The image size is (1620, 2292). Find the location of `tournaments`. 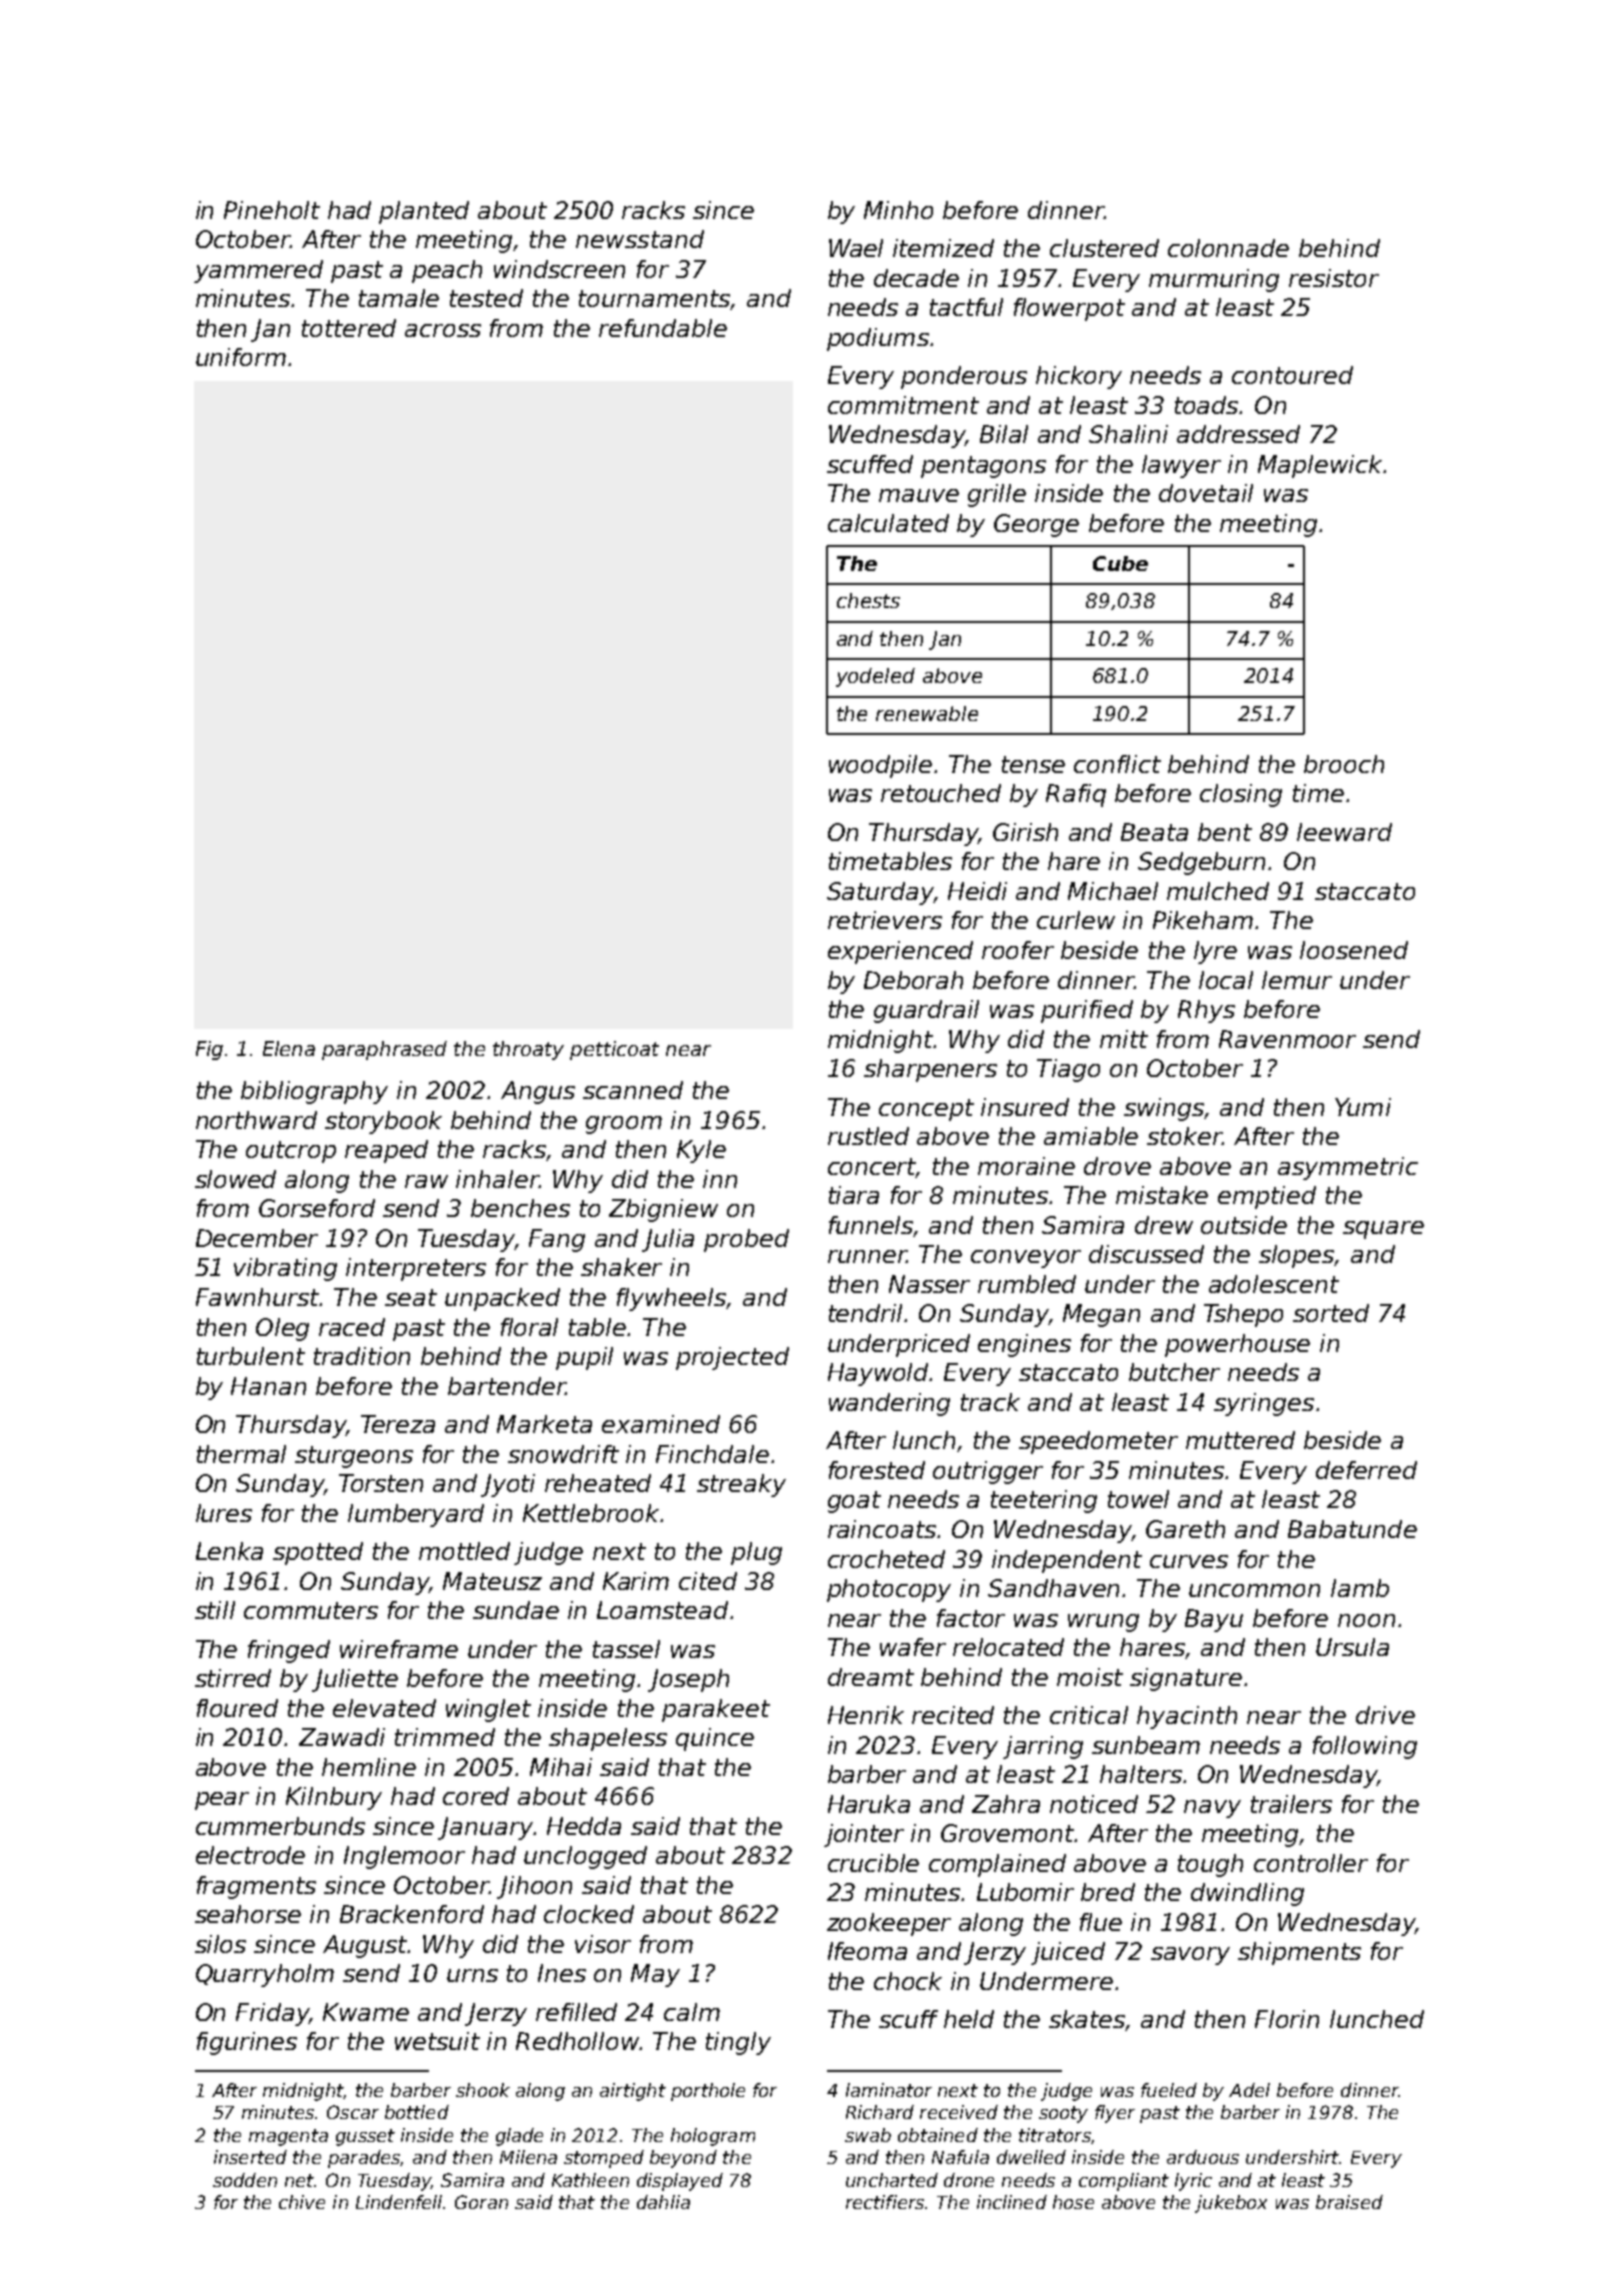

tournaments is located at coordinates (655, 300).
